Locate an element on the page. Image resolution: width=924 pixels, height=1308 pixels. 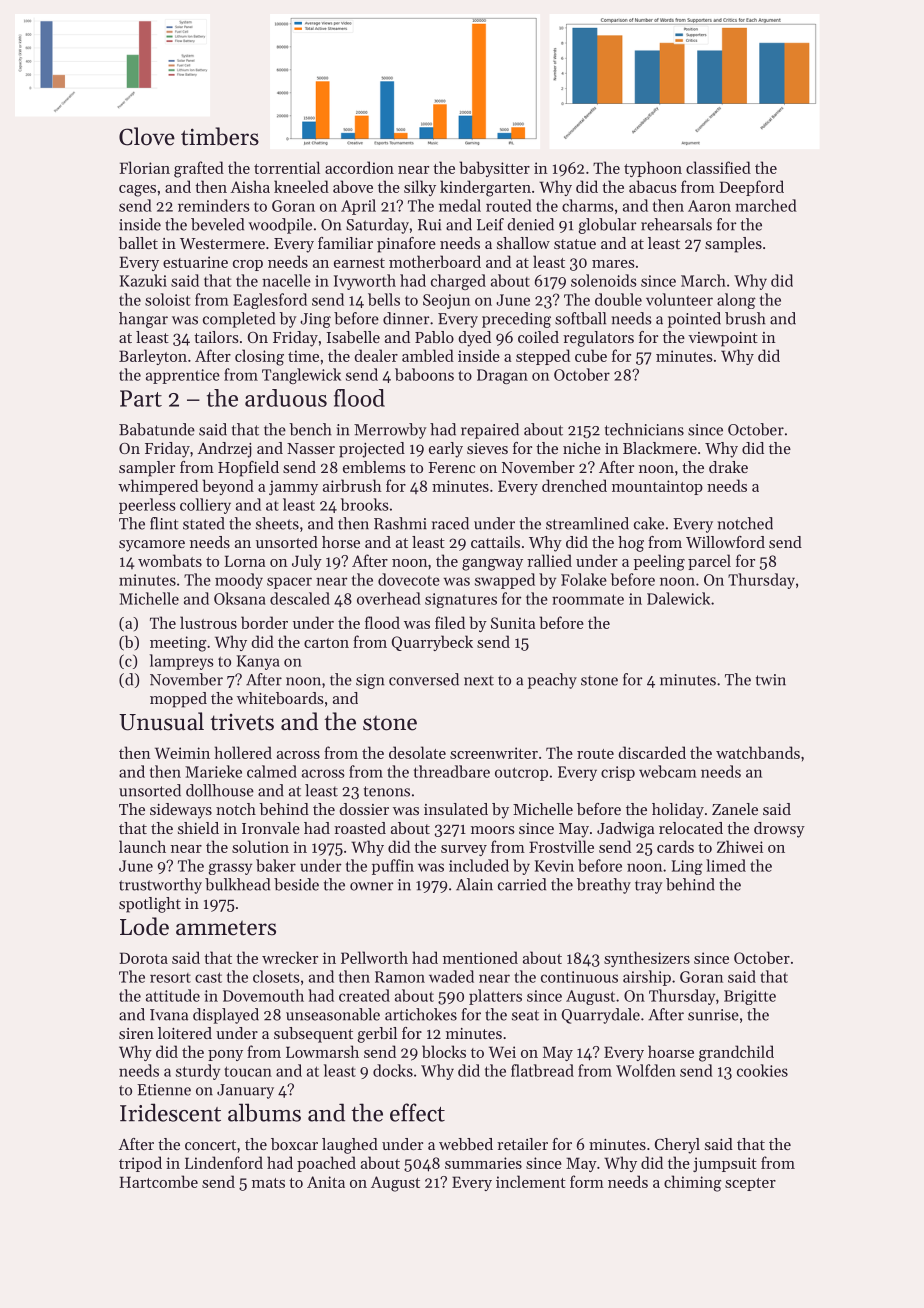
mats is located at coordinates (268, 1183).
